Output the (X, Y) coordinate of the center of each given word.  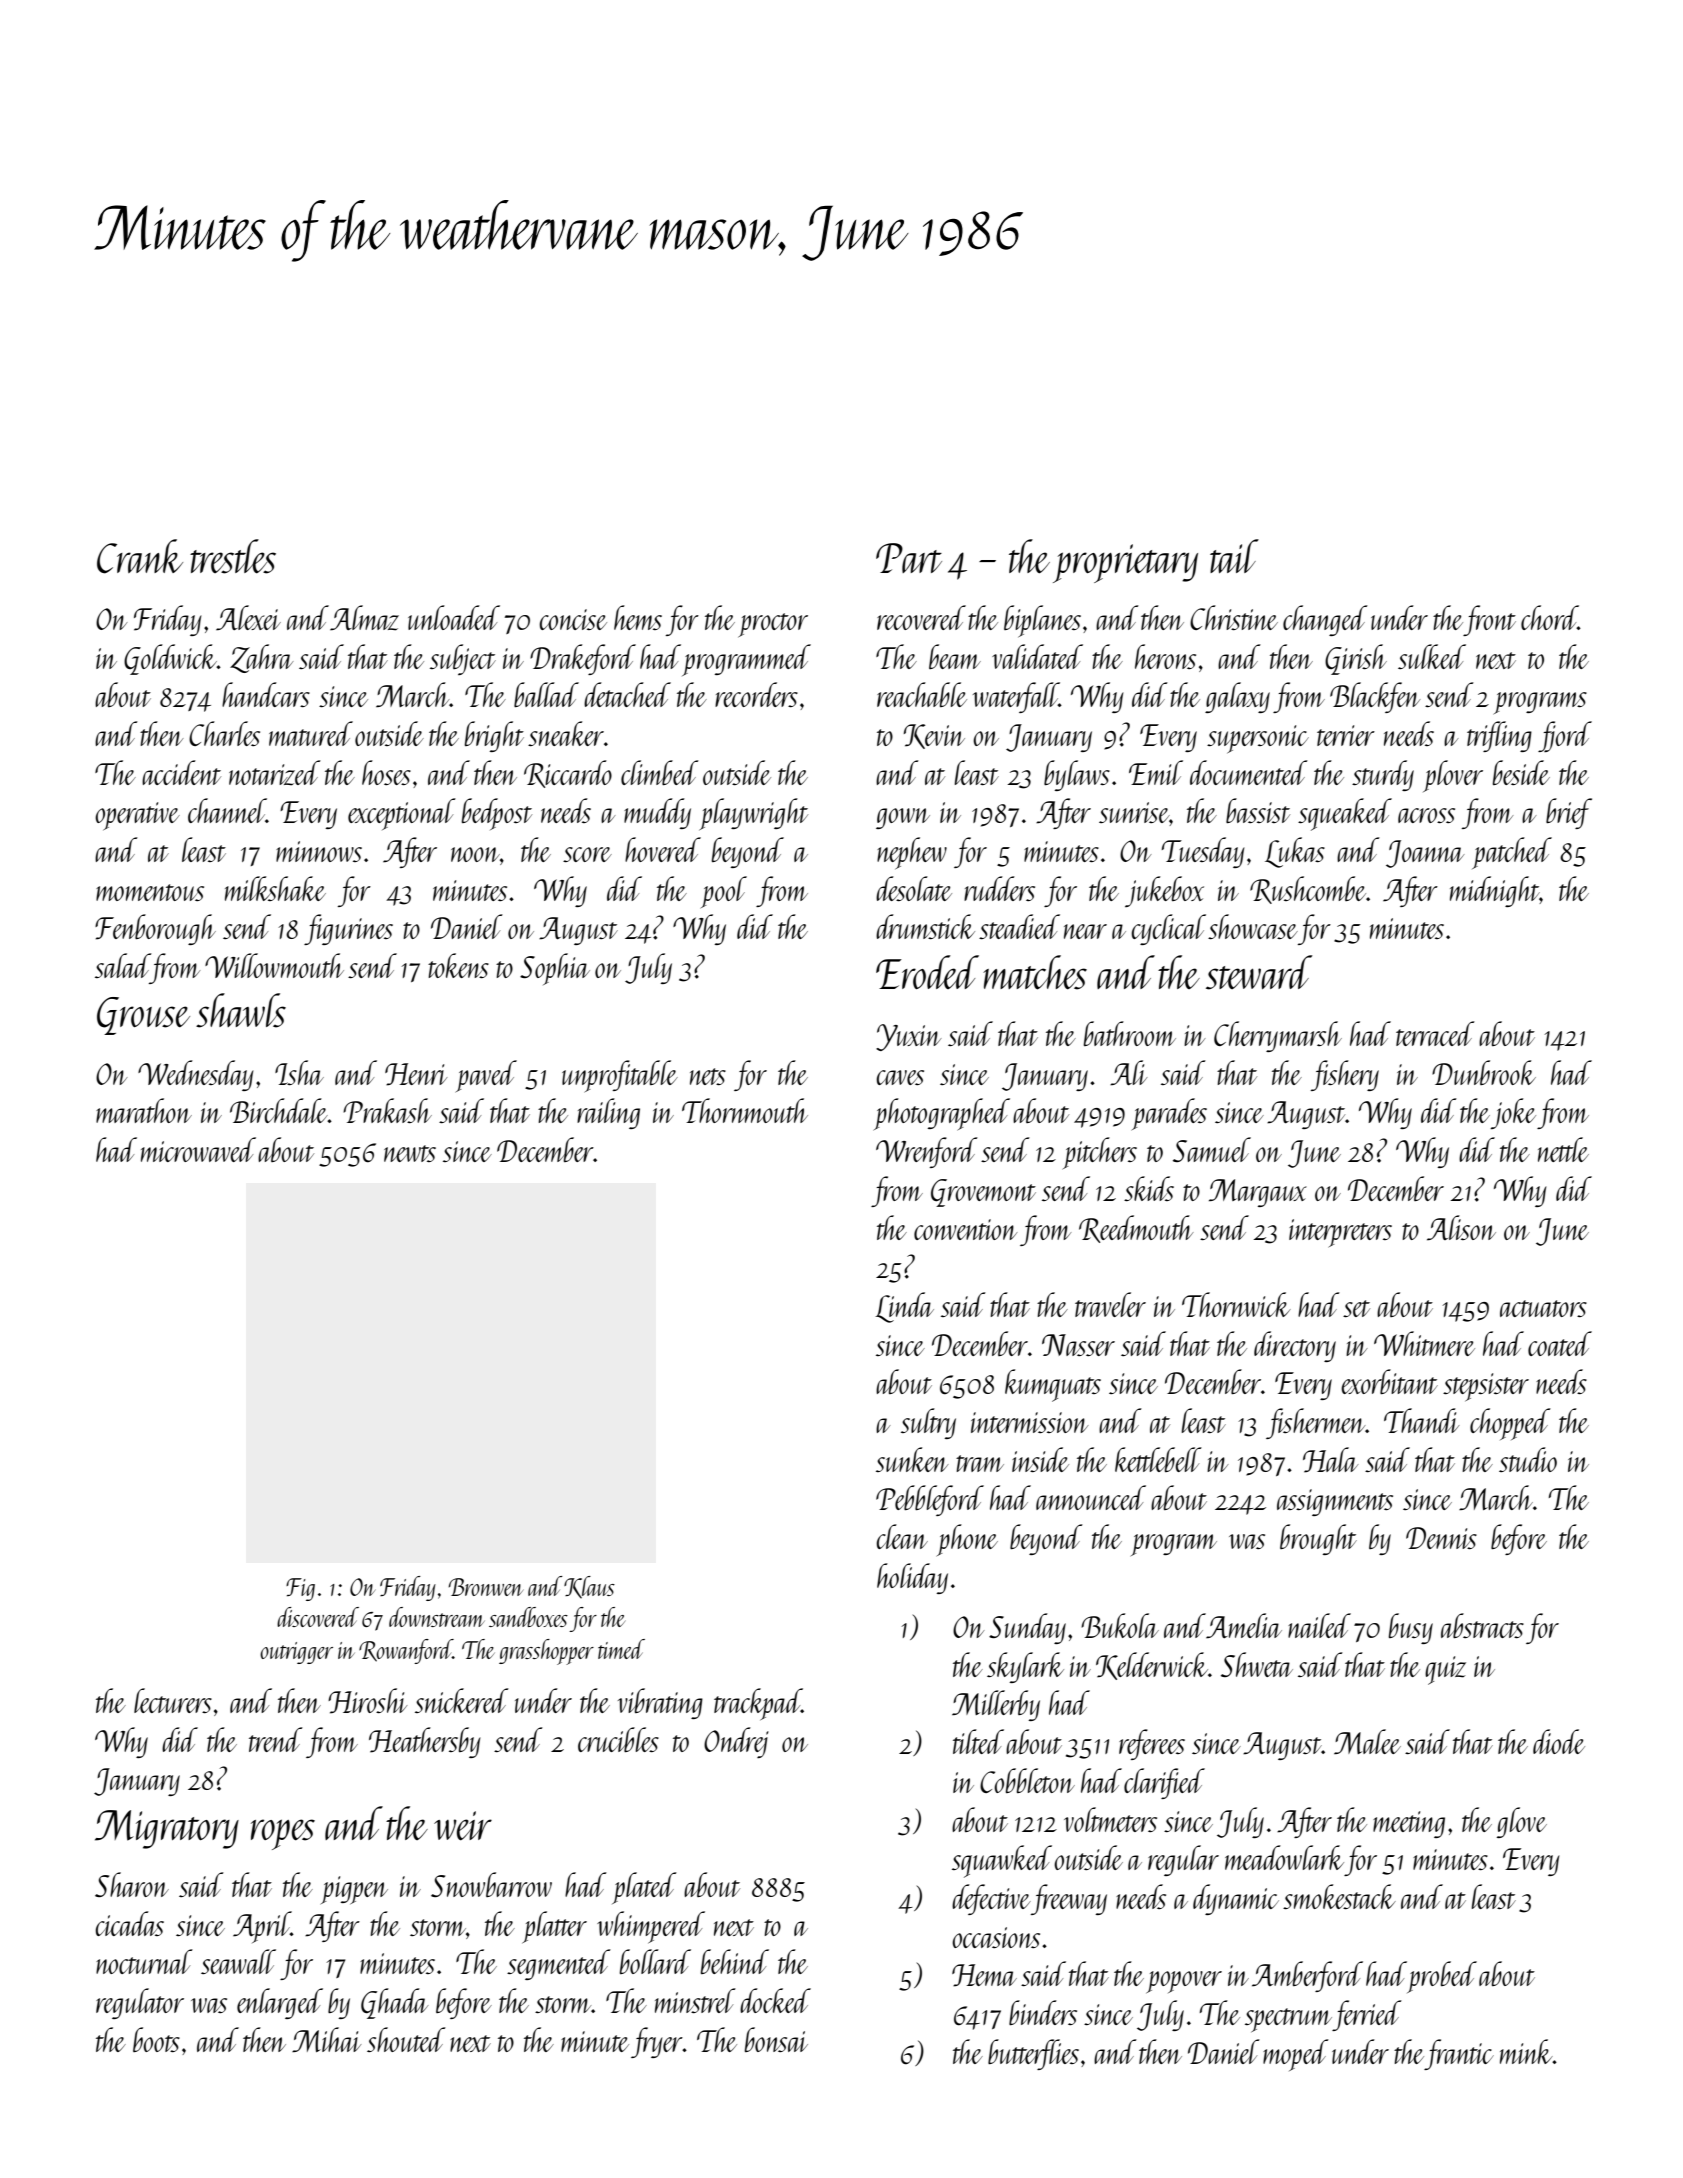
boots (156, 2039)
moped (1296, 2055)
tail (1234, 556)
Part (909, 558)
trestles (233, 556)
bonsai (776, 2039)
